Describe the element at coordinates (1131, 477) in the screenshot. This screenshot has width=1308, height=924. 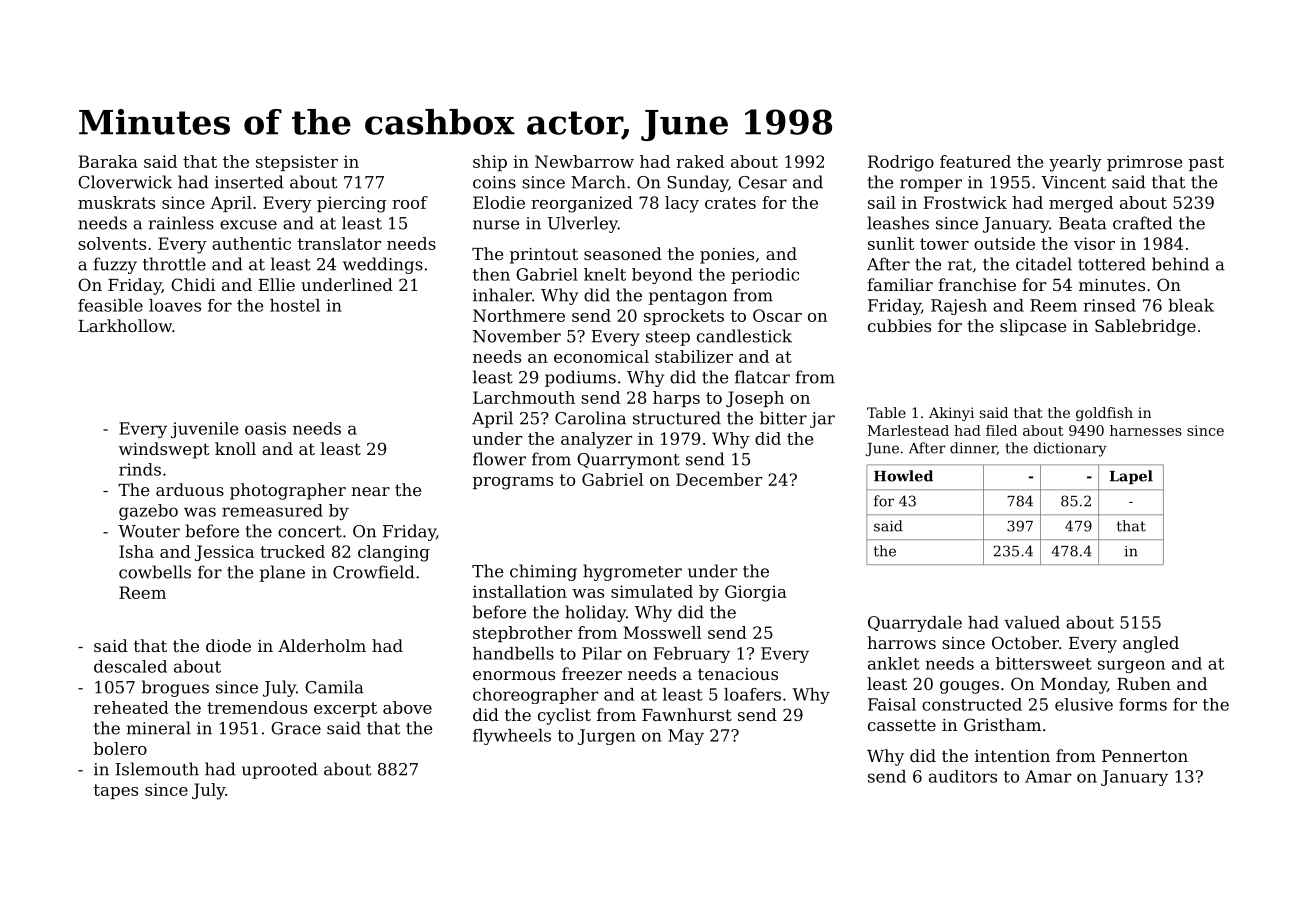
I see `Lapel` at that location.
